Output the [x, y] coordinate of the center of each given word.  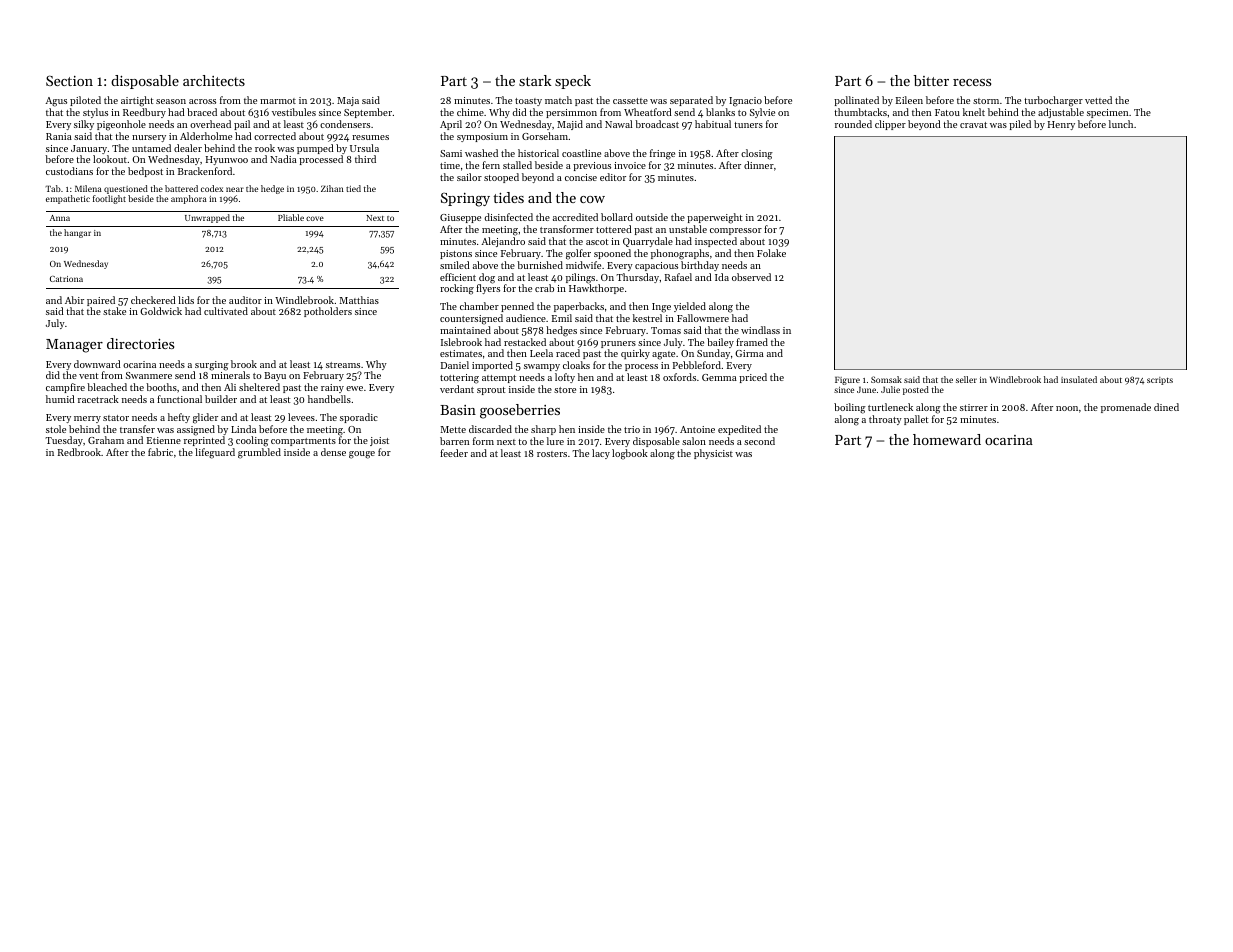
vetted [1098, 100]
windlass [760, 330]
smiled [455, 265]
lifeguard [215, 453]
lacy [601, 454]
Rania [59, 136]
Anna [60, 218]
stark [535, 80]
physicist [713, 454]
